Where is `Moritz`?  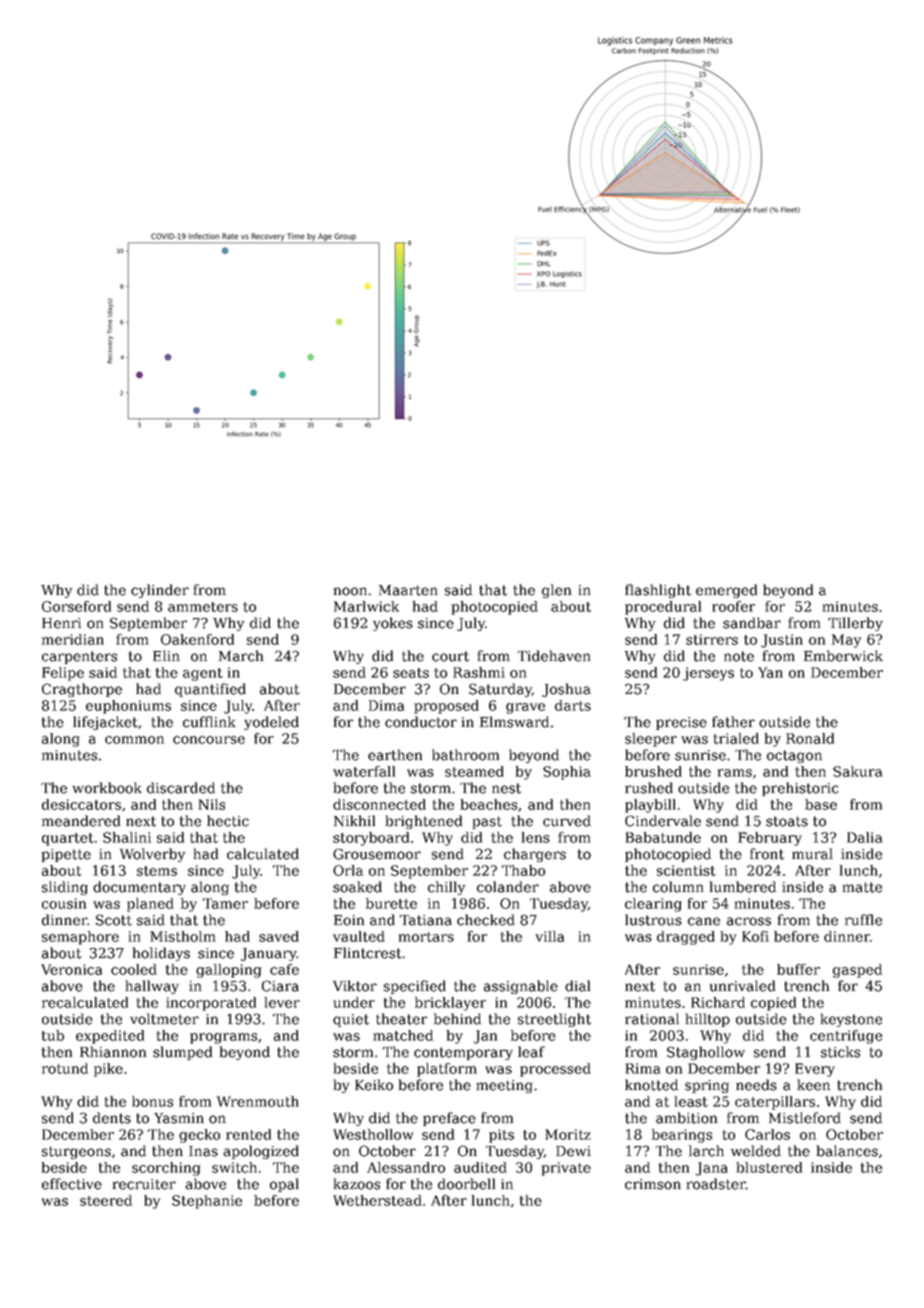 Moritz is located at coordinates (568, 1134).
